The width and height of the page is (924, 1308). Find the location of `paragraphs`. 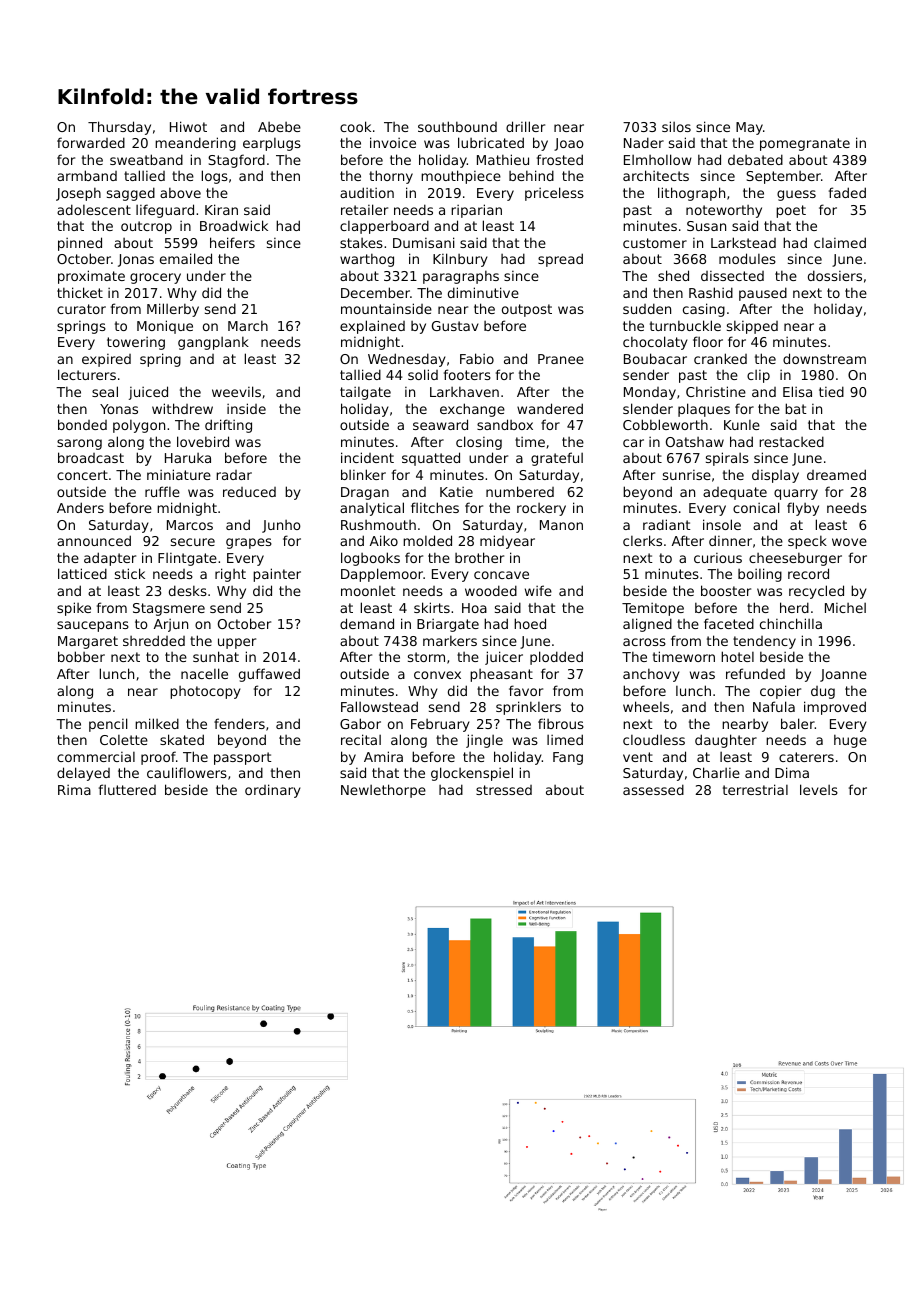

paragraphs is located at coordinates (461, 277).
